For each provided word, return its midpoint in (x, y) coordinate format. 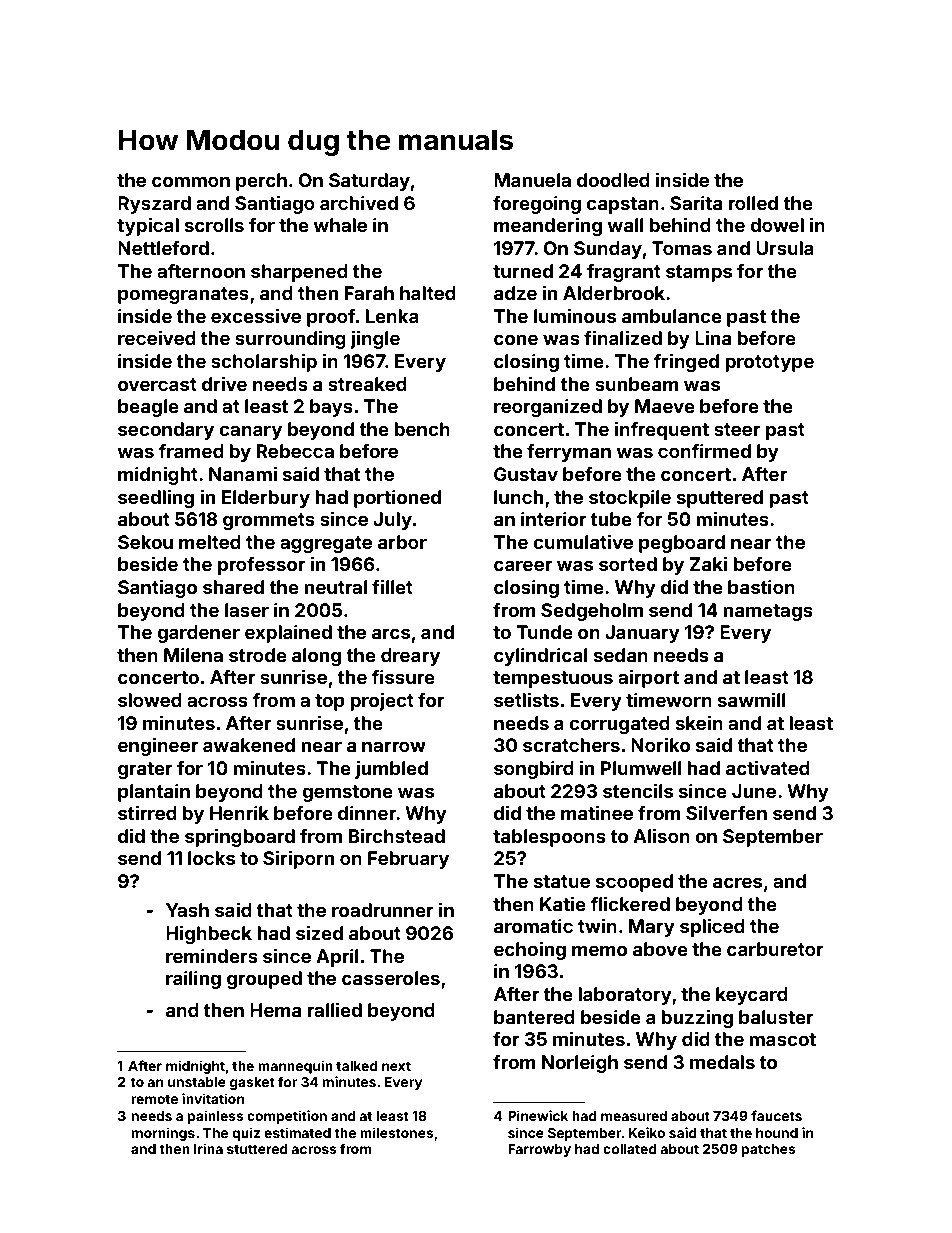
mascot (782, 1039)
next (396, 1066)
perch (261, 182)
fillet (392, 586)
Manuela (532, 180)
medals (722, 1062)
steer (737, 429)
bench (422, 429)
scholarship (264, 362)
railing (193, 979)
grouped (264, 980)
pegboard (682, 544)
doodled (613, 180)
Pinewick (538, 1115)
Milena (193, 654)
